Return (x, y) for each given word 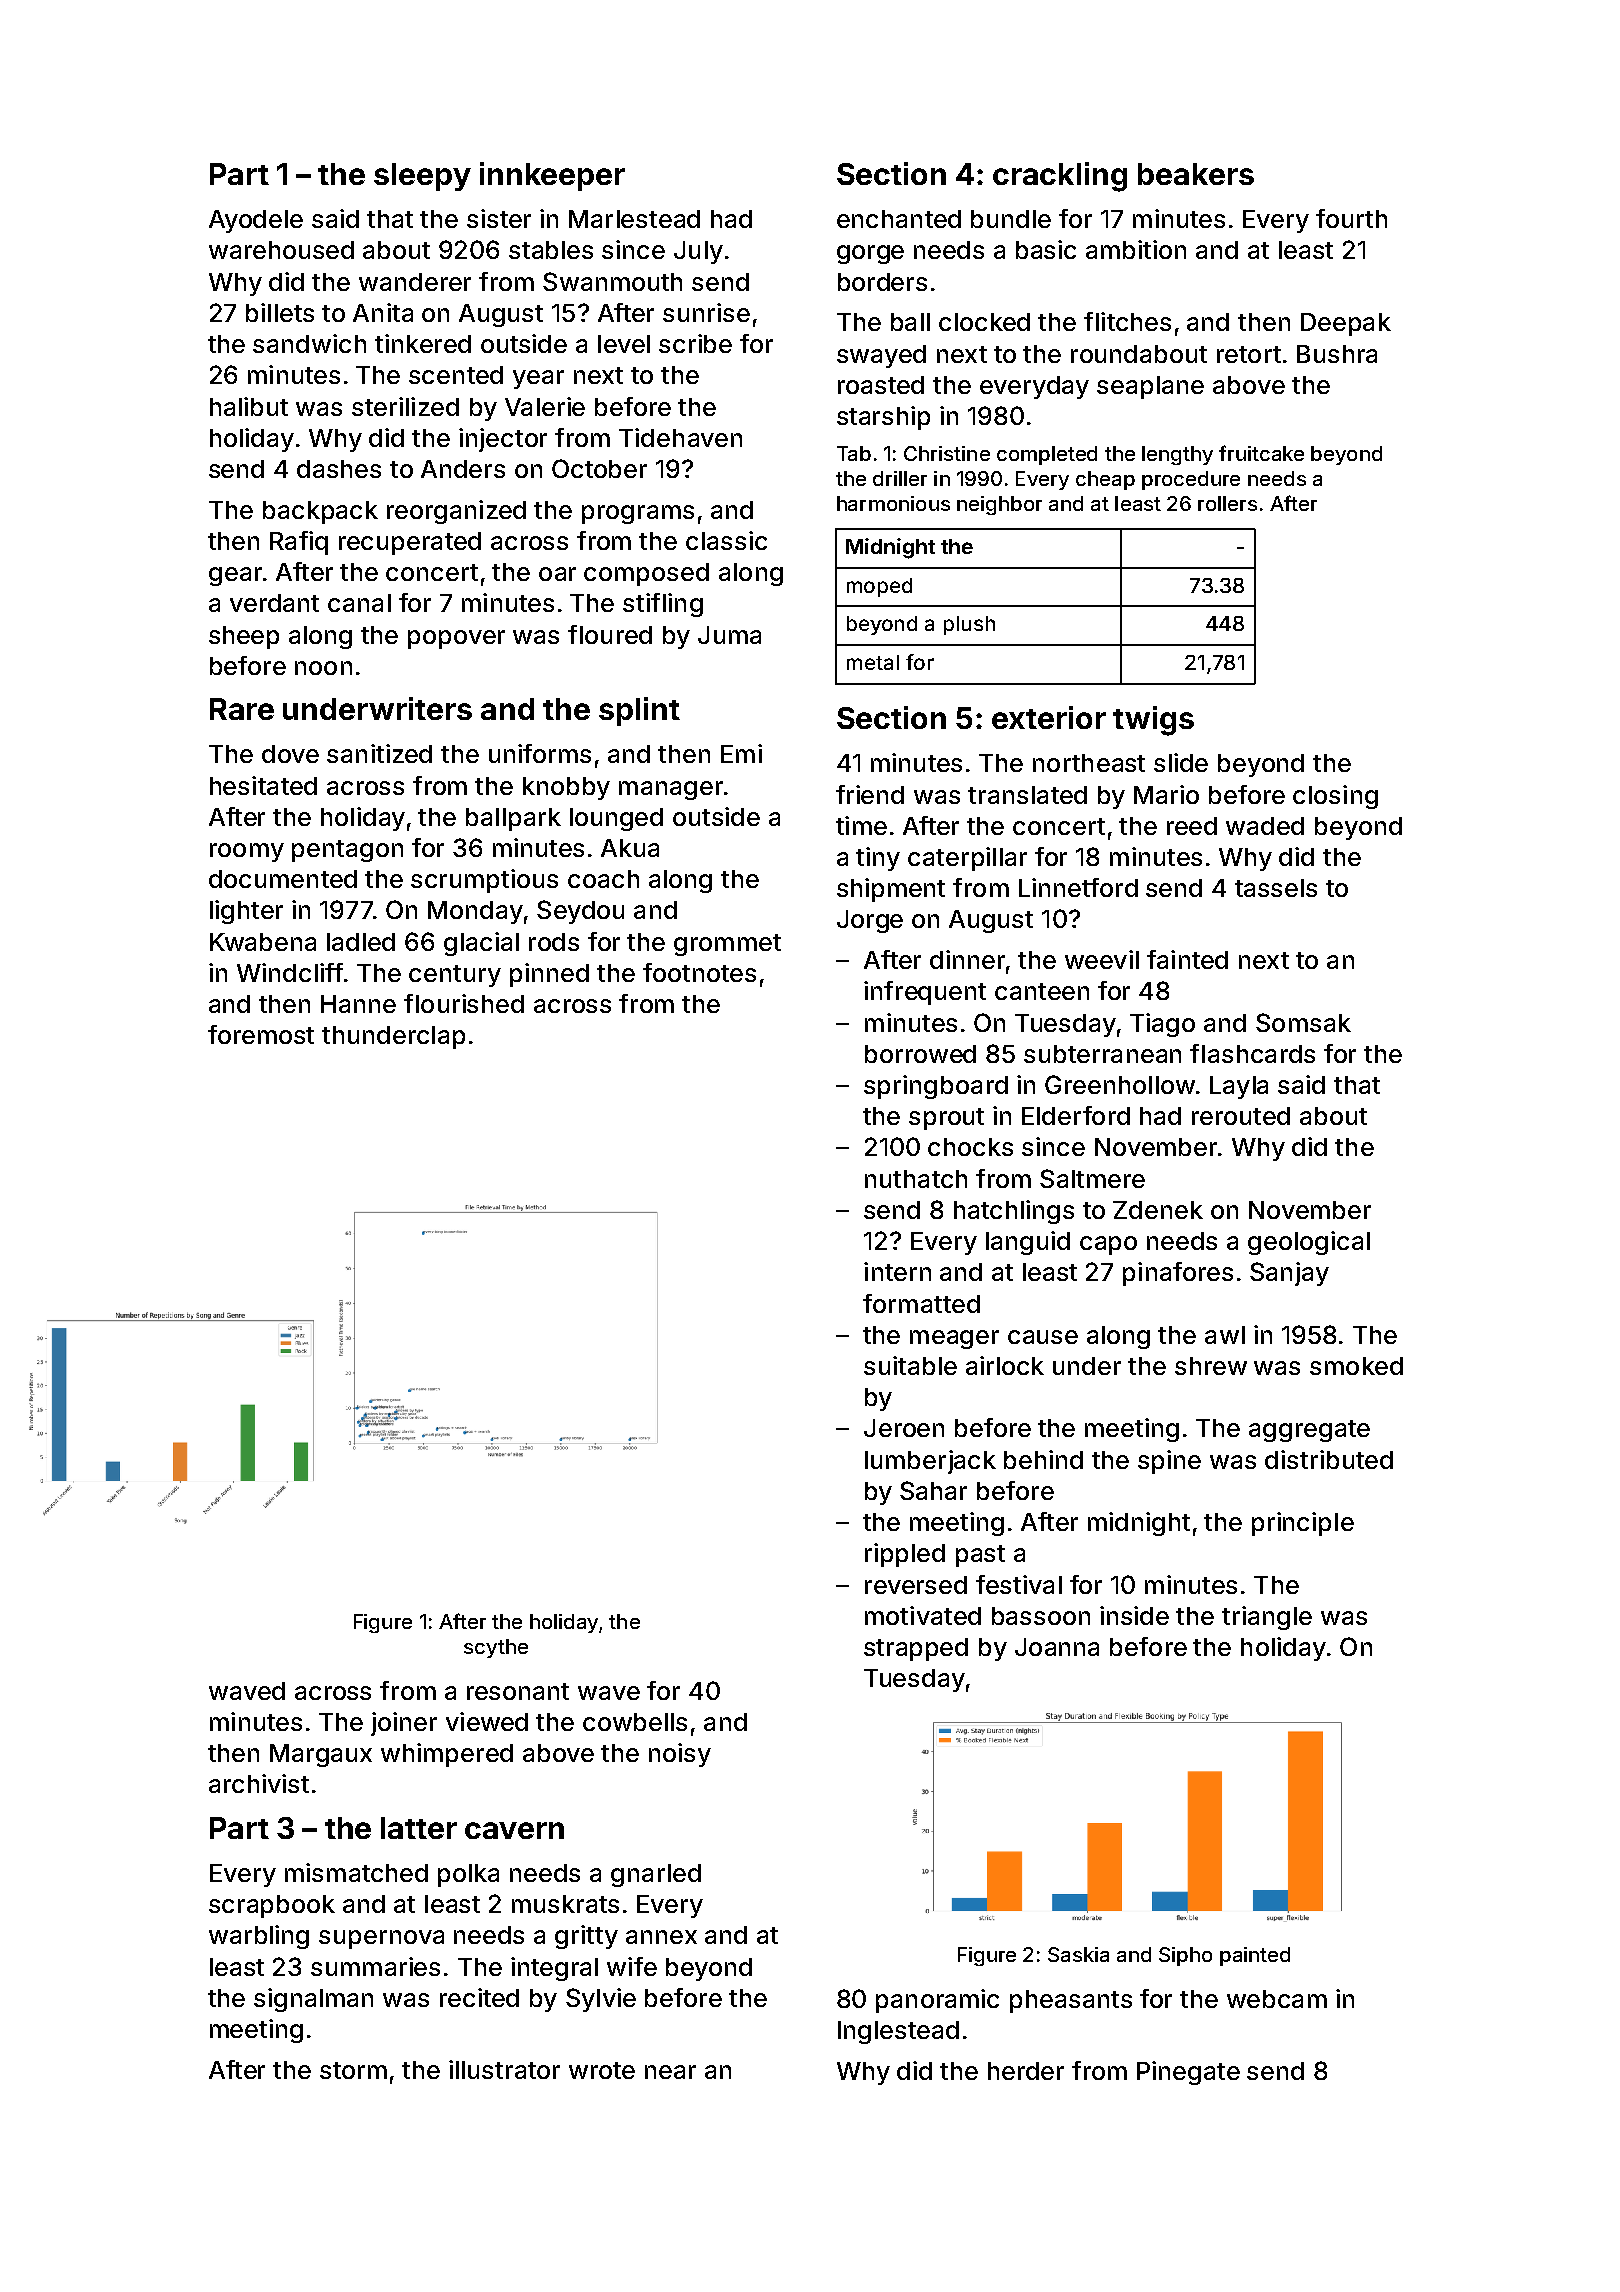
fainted (1187, 959)
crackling (1060, 177)
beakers (1196, 174)
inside (1134, 1615)
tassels (1276, 888)
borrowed (920, 1054)
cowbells (635, 1722)
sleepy (422, 177)
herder (1026, 2071)
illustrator (504, 2069)
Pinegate (1188, 2073)
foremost (261, 1034)
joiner (404, 1724)
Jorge (870, 921)
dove (290, 754)
